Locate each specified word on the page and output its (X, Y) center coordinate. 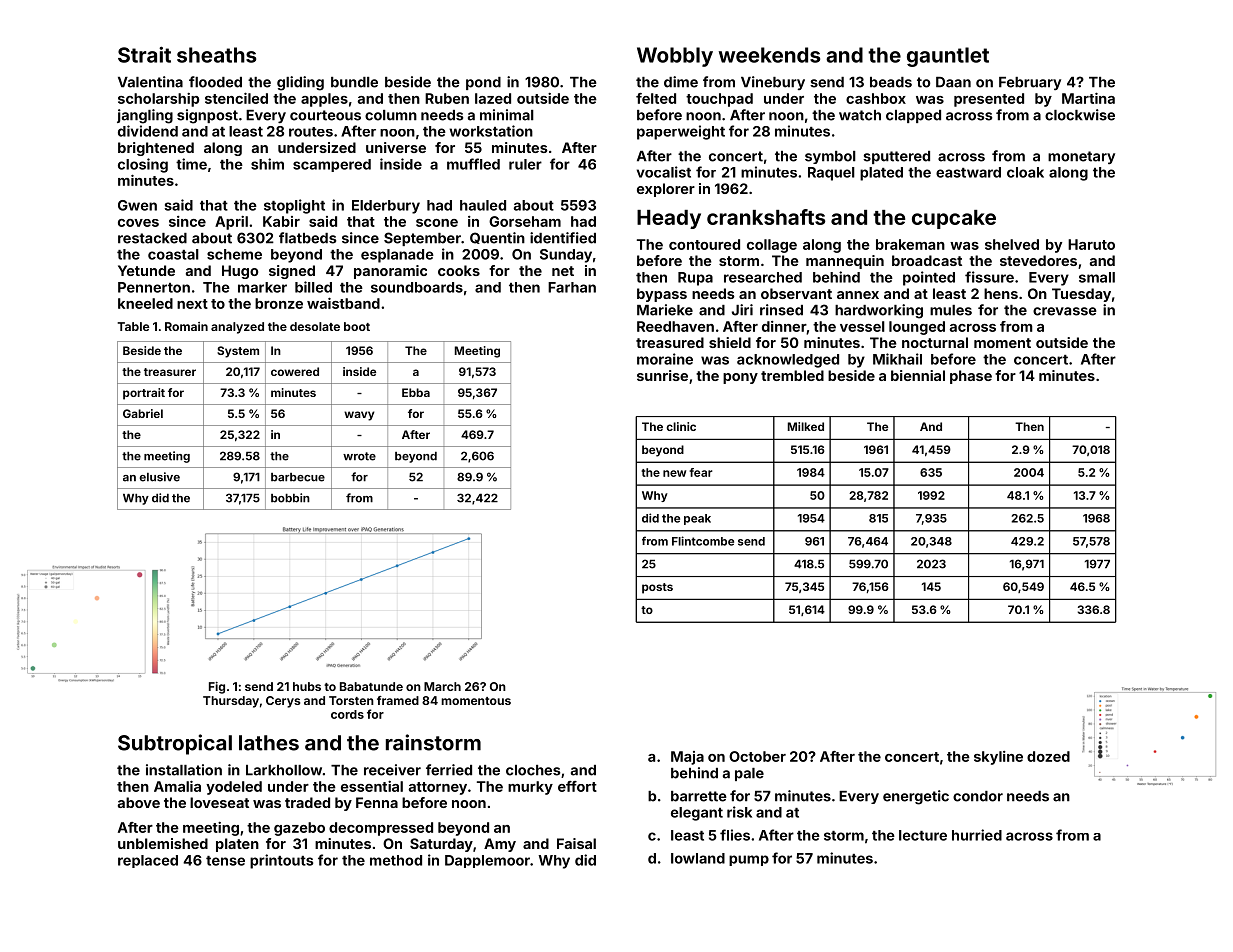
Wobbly (675, 57)
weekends (769, 55)
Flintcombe (703, 541)
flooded (215, 82)
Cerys (283, 702)
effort (577, 786)
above (139, 802)
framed (398, 700)
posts (657, 588)
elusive (159, 477)
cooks (459, 270)
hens (1001, 293)
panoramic (390, 272)
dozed (1048, 756)
